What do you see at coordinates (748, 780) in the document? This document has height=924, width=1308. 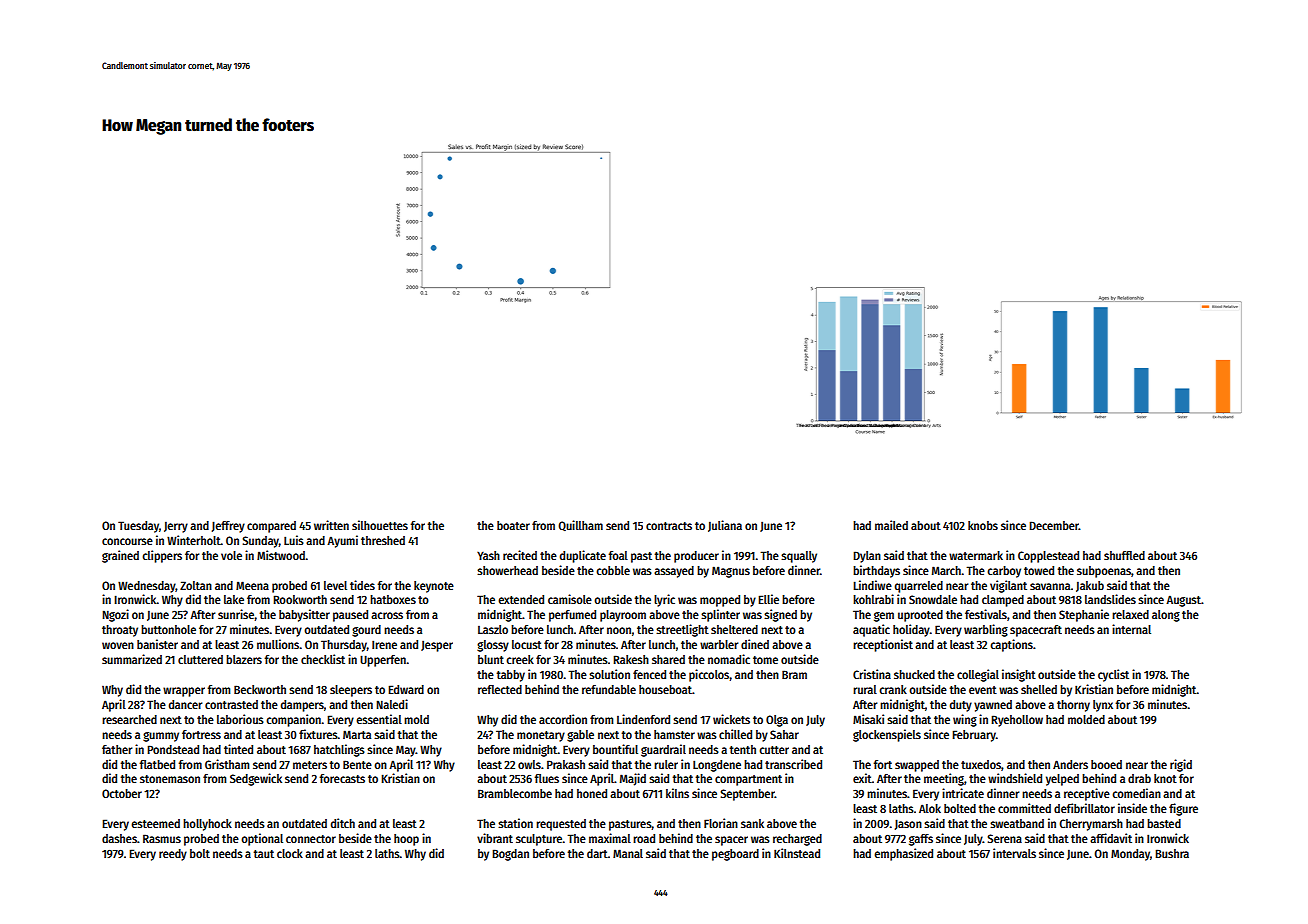 I see `compartment` at bounding box center [748, 780].
